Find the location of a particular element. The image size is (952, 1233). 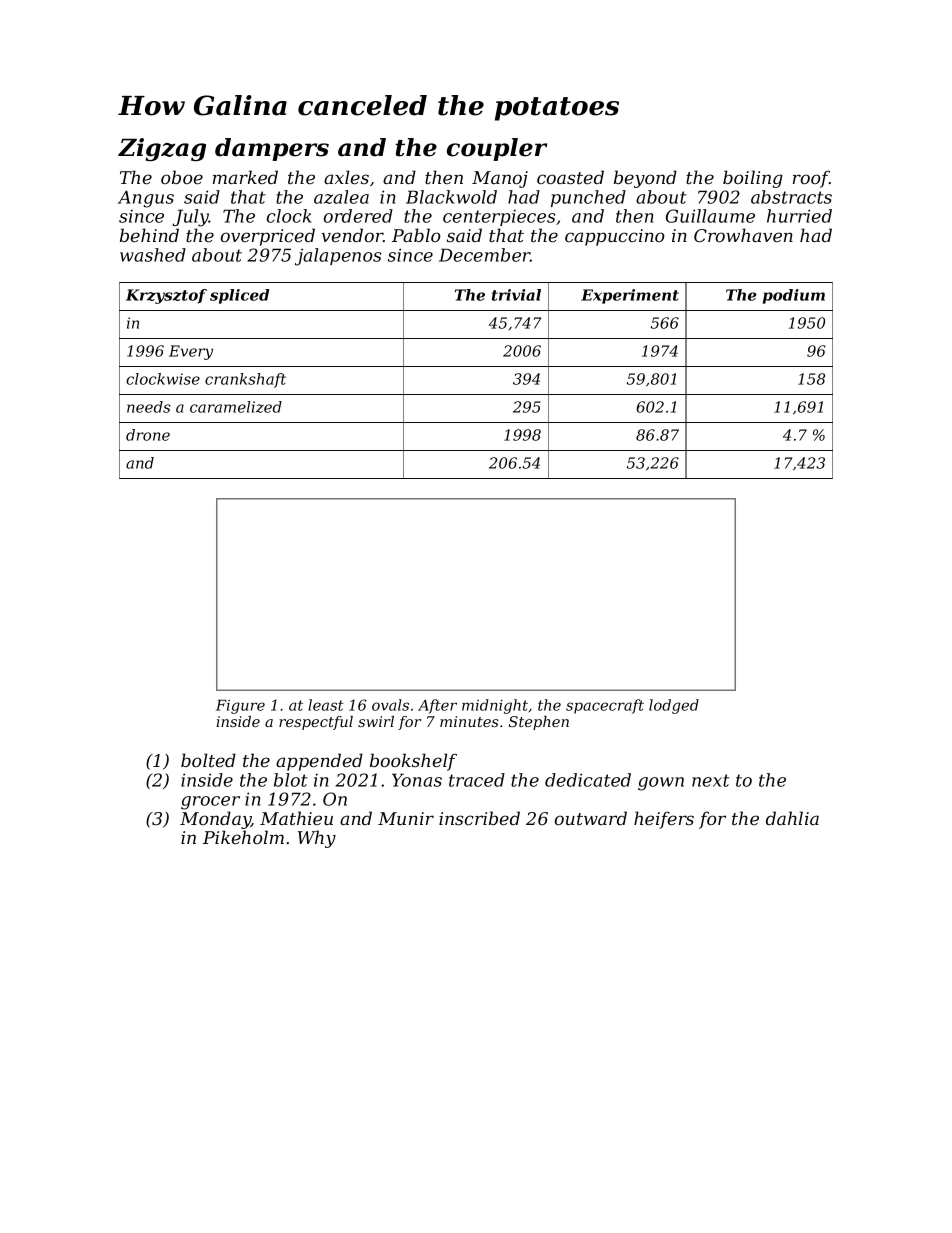

lodged is located at coordinates (674, 706).
